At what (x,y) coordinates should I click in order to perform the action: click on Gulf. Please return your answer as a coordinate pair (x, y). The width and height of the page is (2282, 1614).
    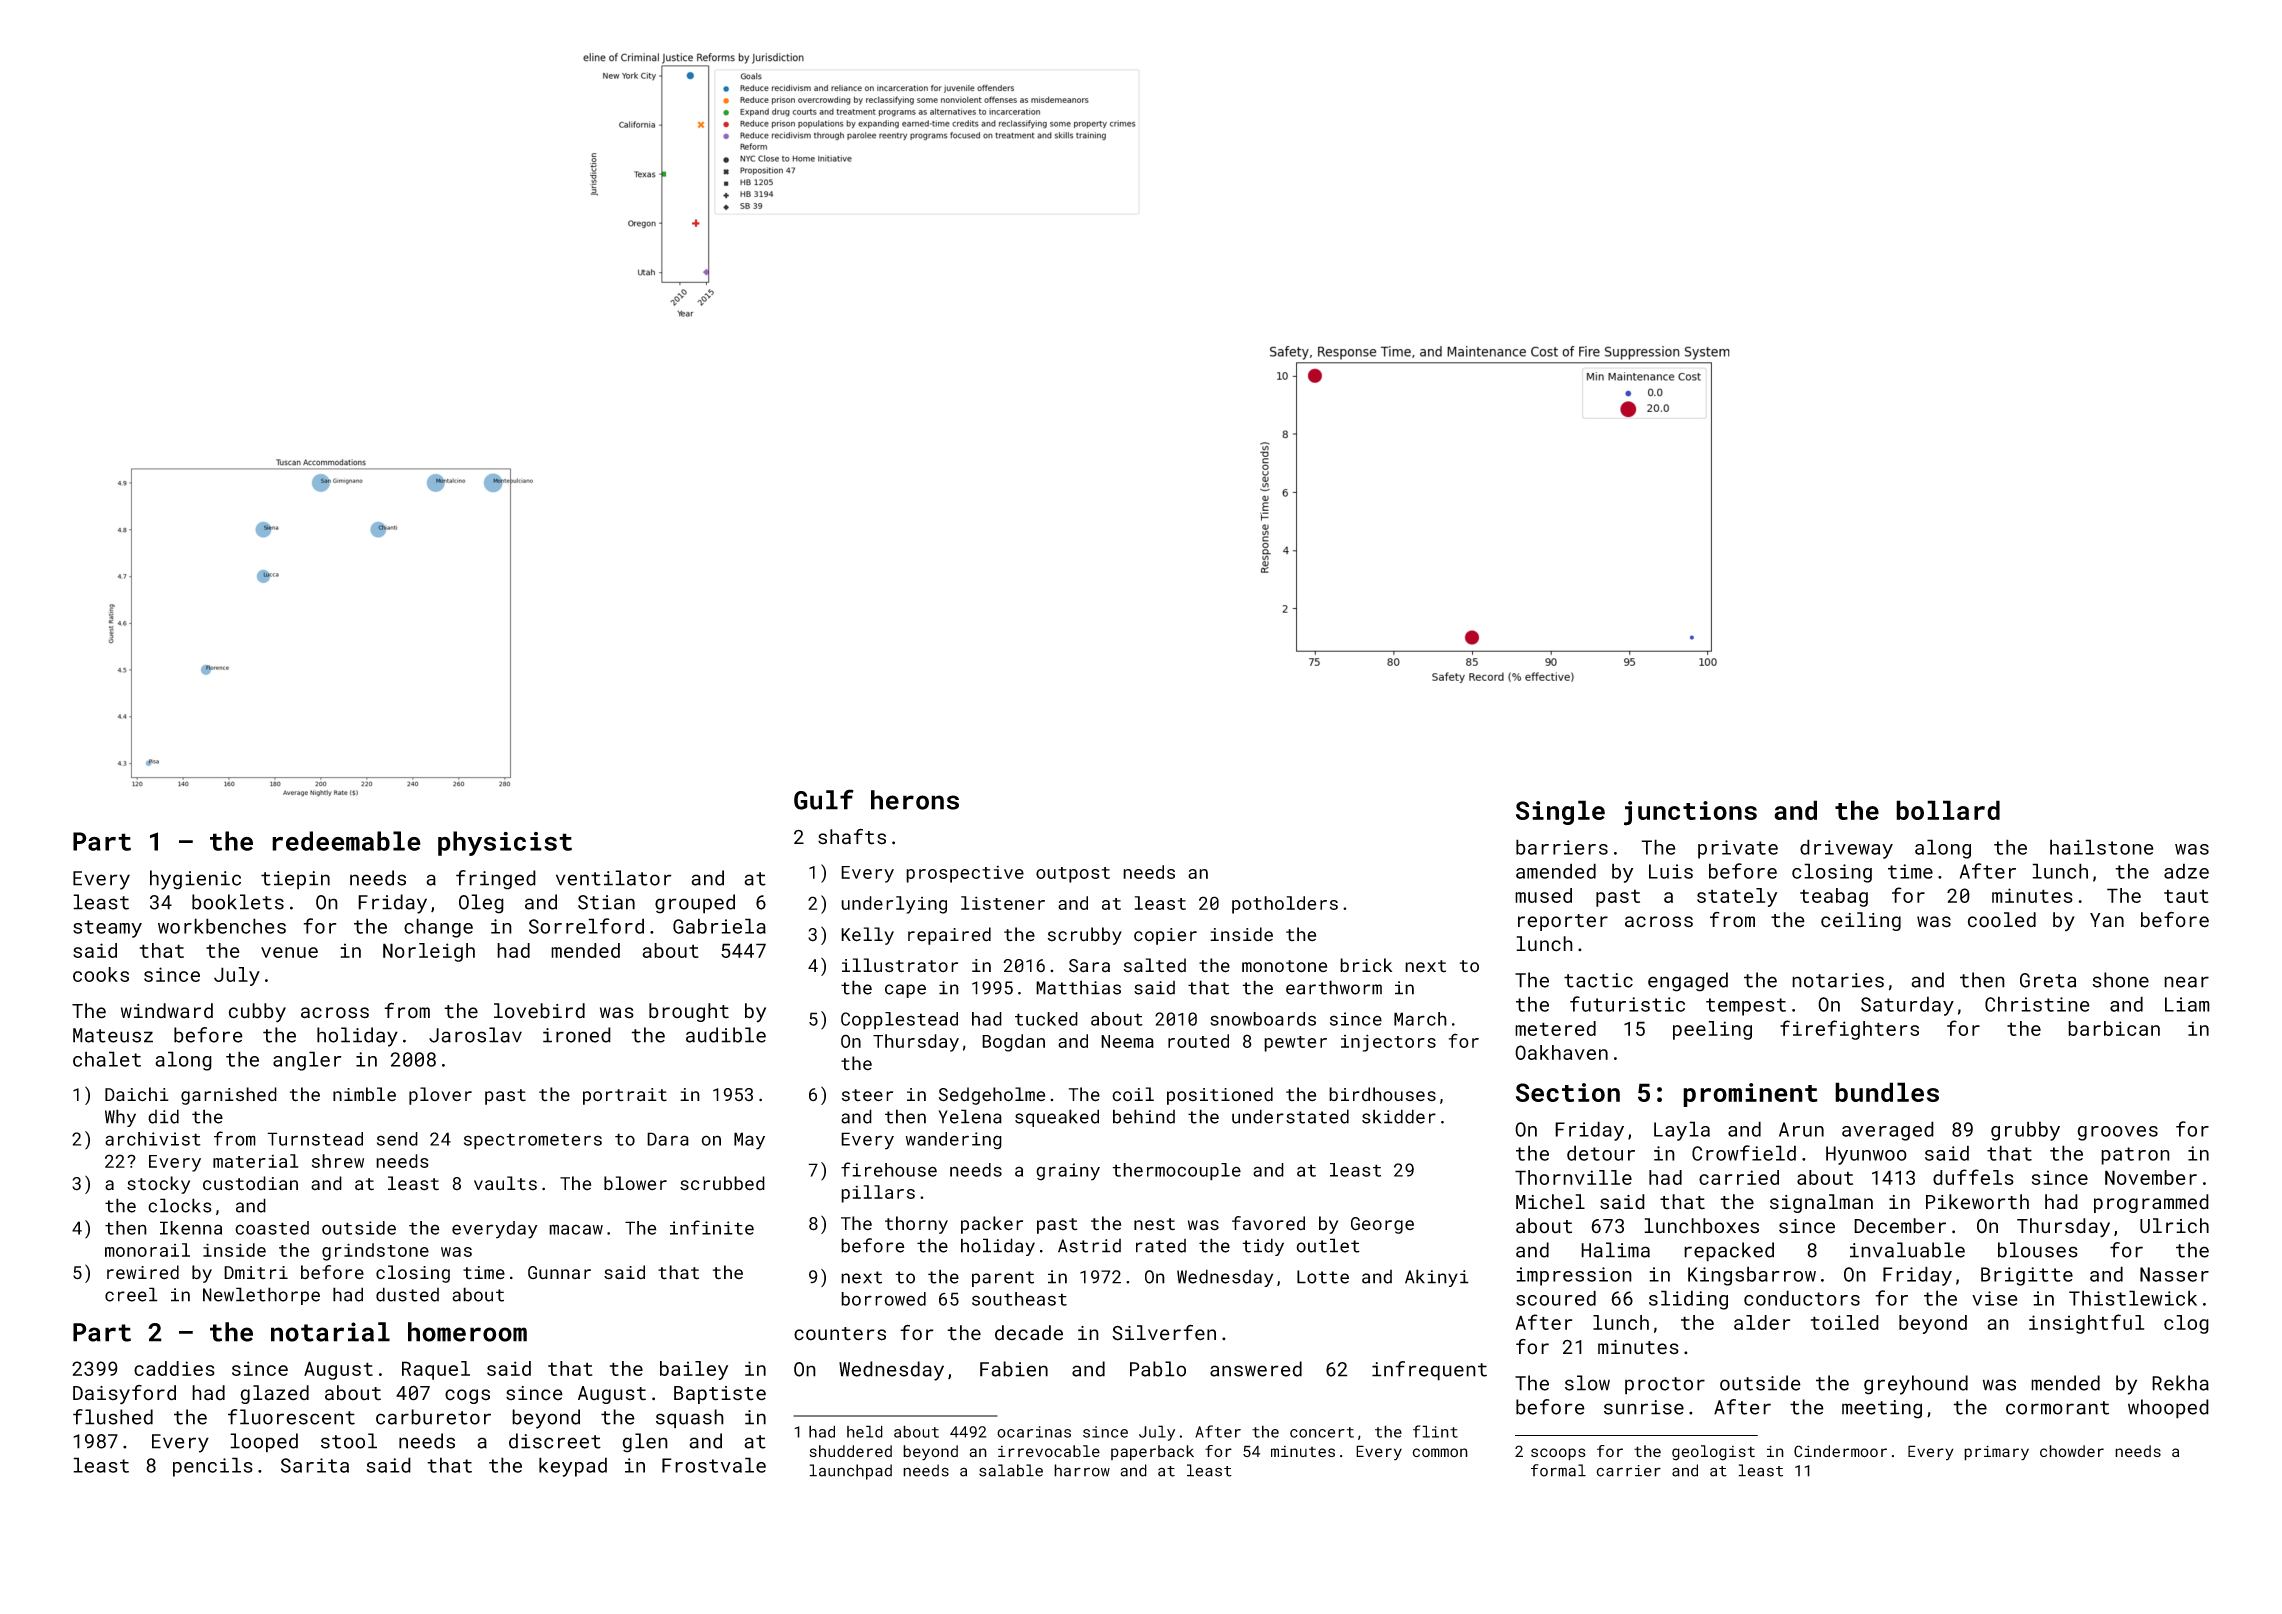
    Looking at the image, I should click on (824, 799).
